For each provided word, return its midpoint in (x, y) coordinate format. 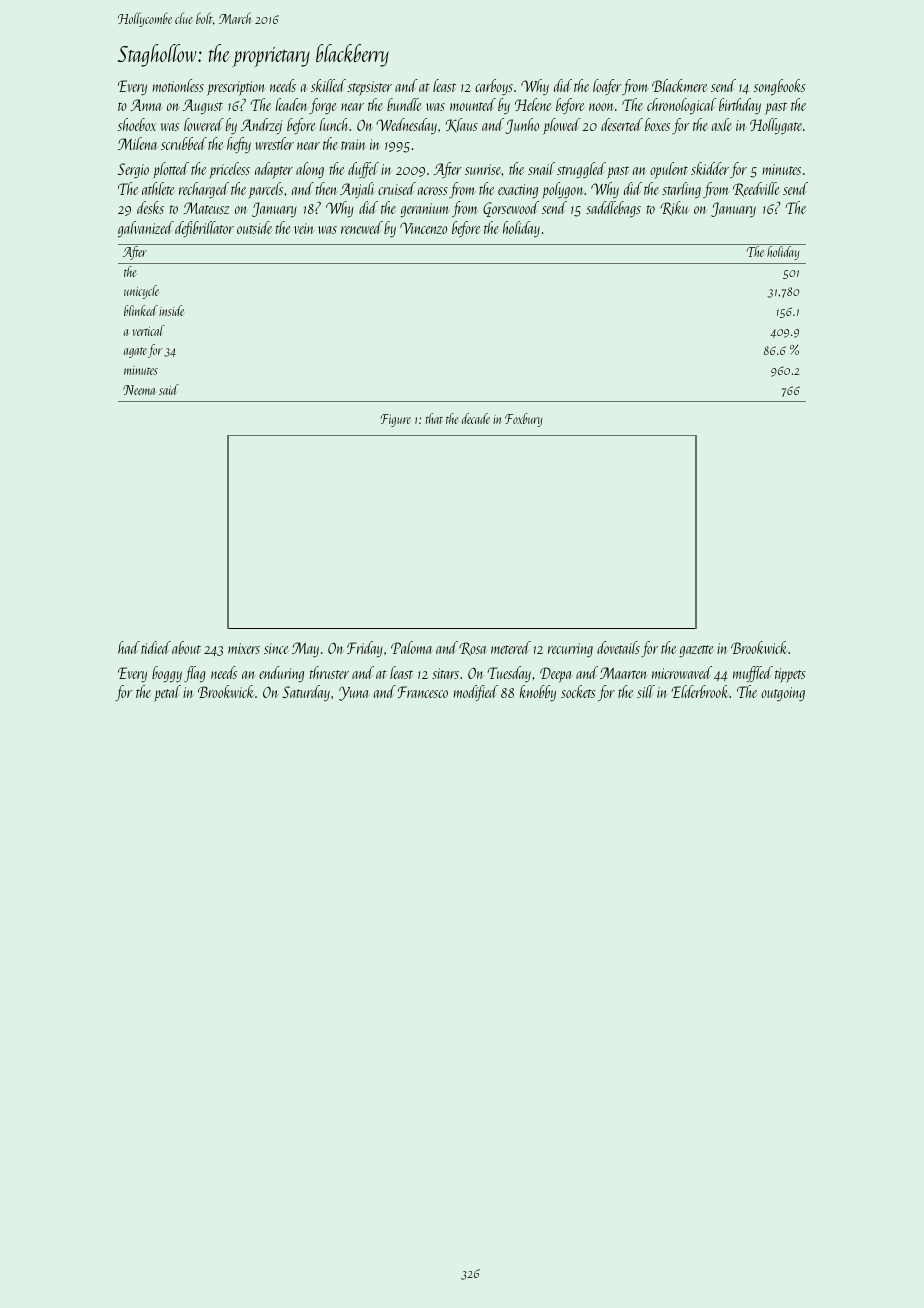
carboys (494, 87)
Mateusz (206, 208)
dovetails (618, 647)
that (434, 418)
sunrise (483, 169)
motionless (178, 85)
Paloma (411, 647)
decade (476, 418)
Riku (674, 208)
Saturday (306, 693)
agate (135, 352)
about (186, 647)
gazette (696, 651)
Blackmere (679, 85)
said (169, 389)
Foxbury (524, 420)
